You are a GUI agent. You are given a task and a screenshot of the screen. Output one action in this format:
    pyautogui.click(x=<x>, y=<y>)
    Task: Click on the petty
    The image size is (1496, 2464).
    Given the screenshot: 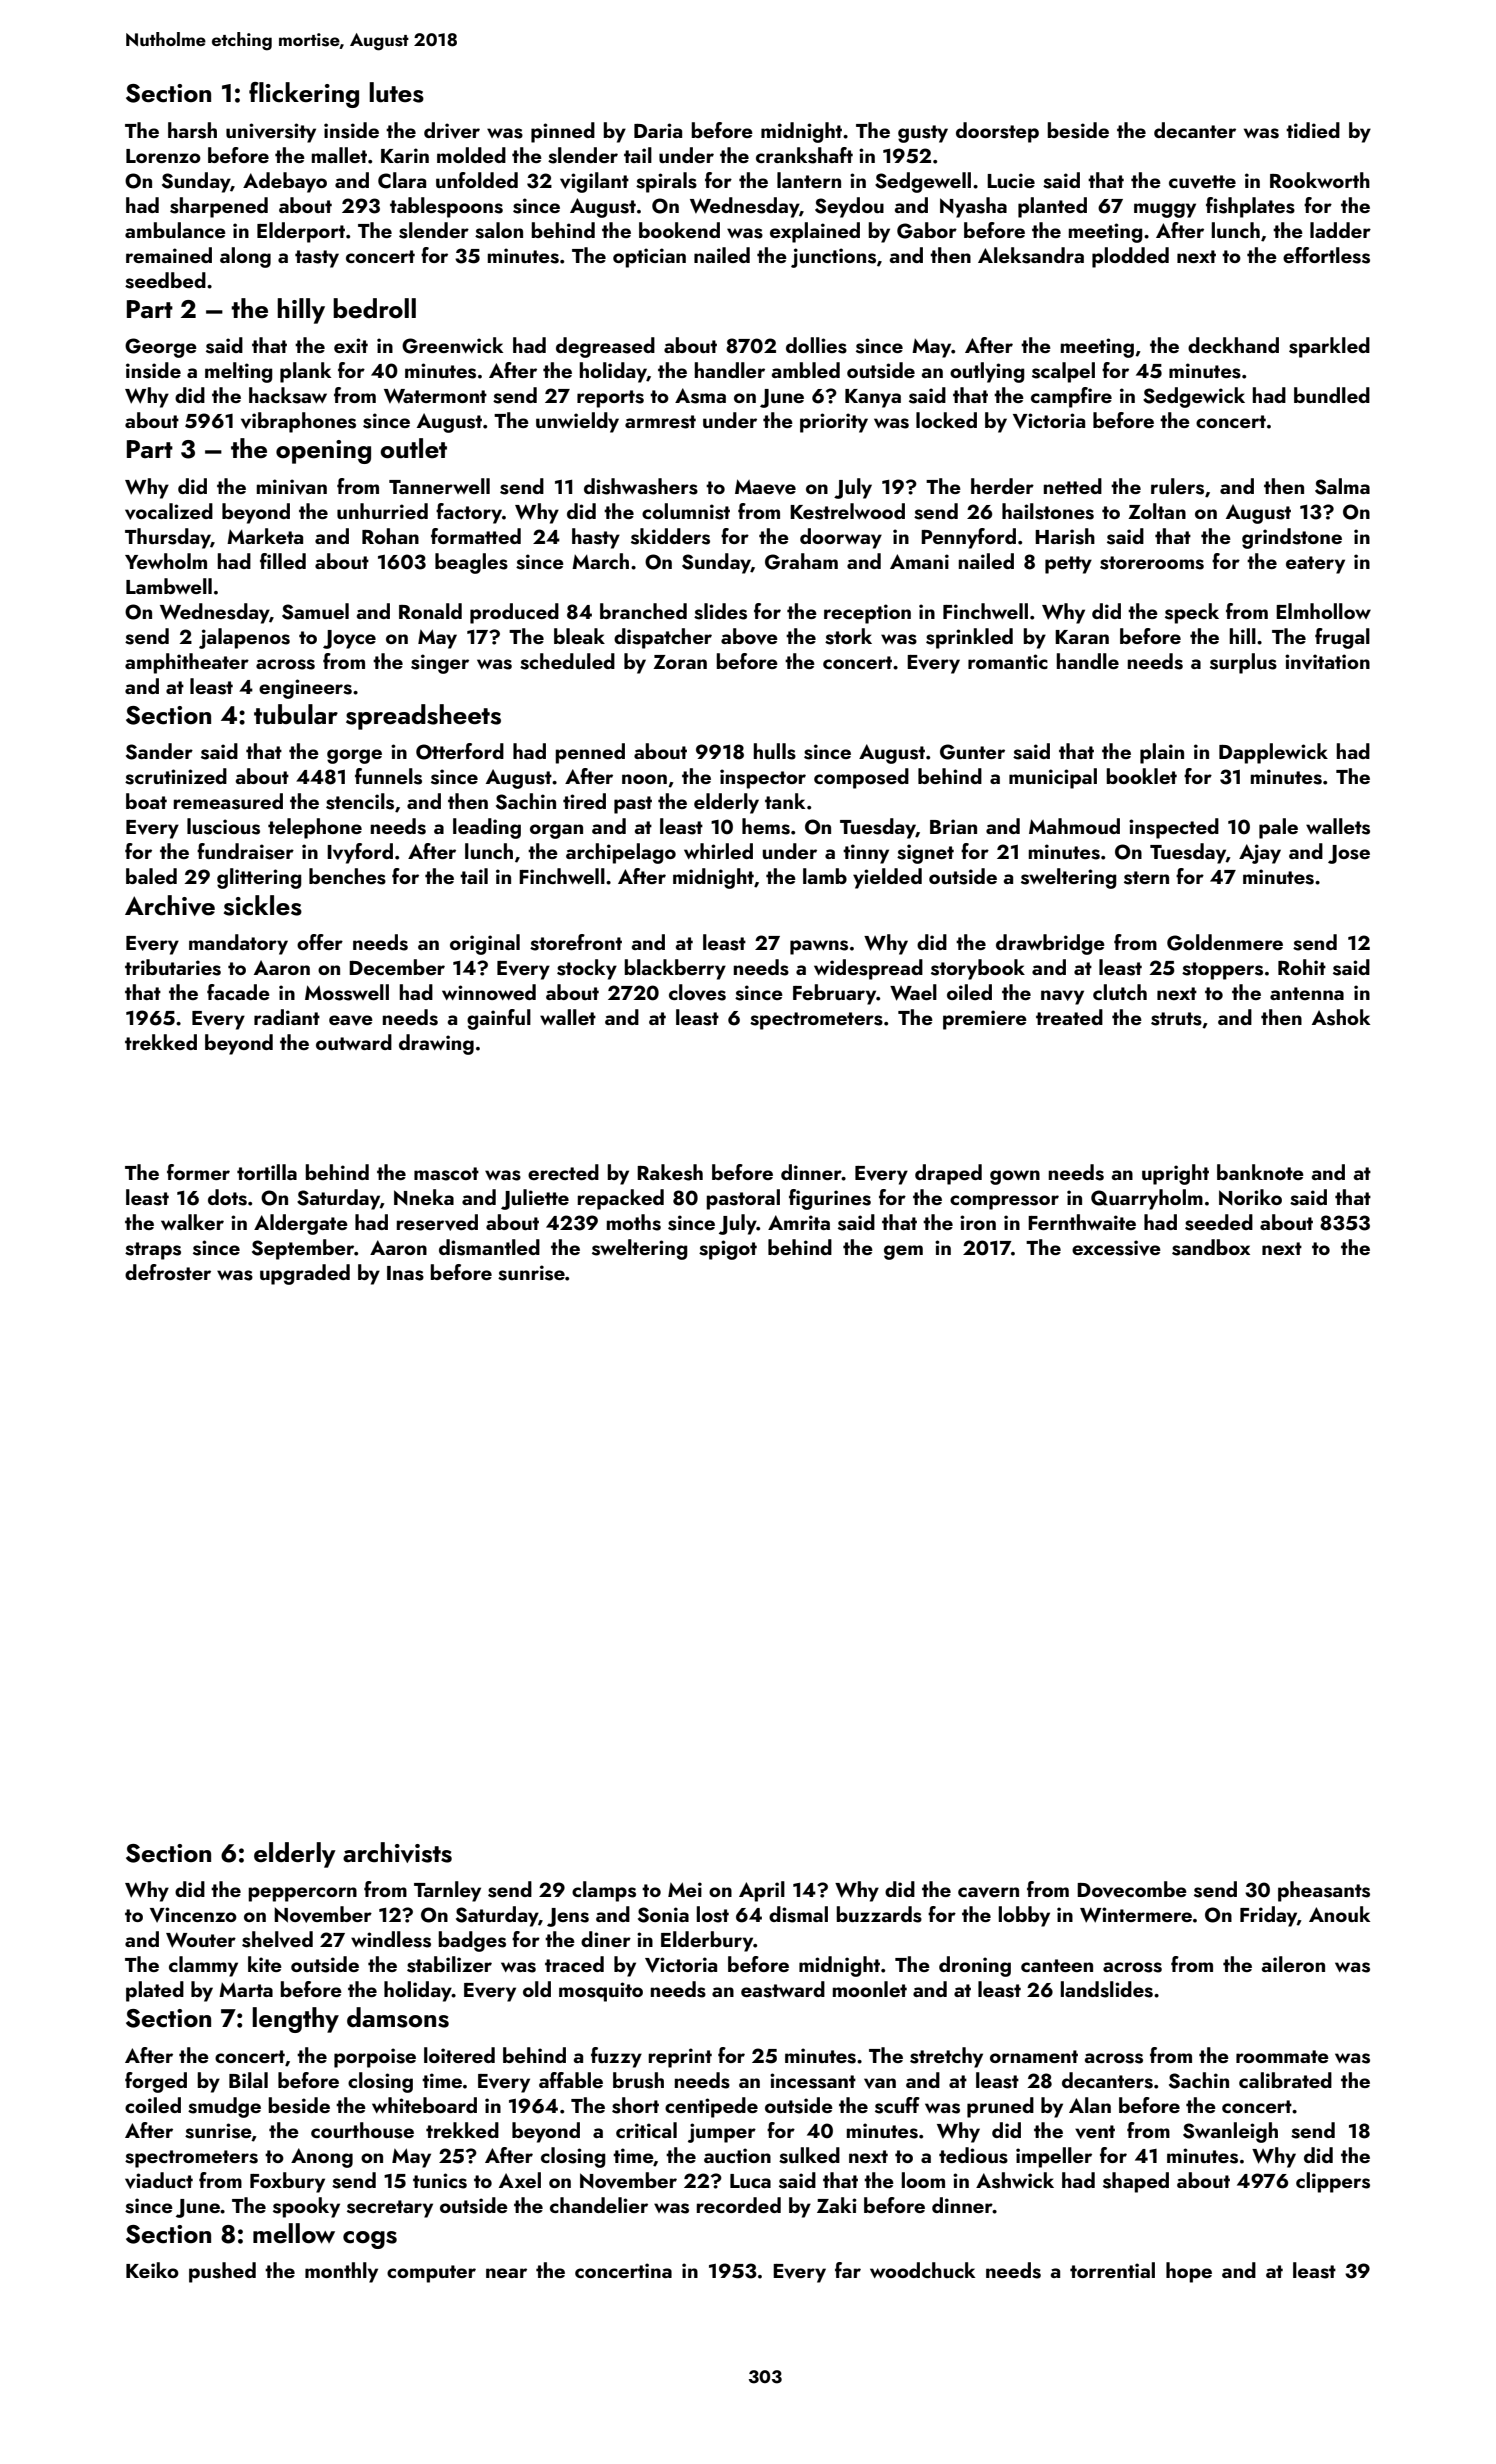 What is the action you would take?
    pyautogui.click(x=1068, y=565)
